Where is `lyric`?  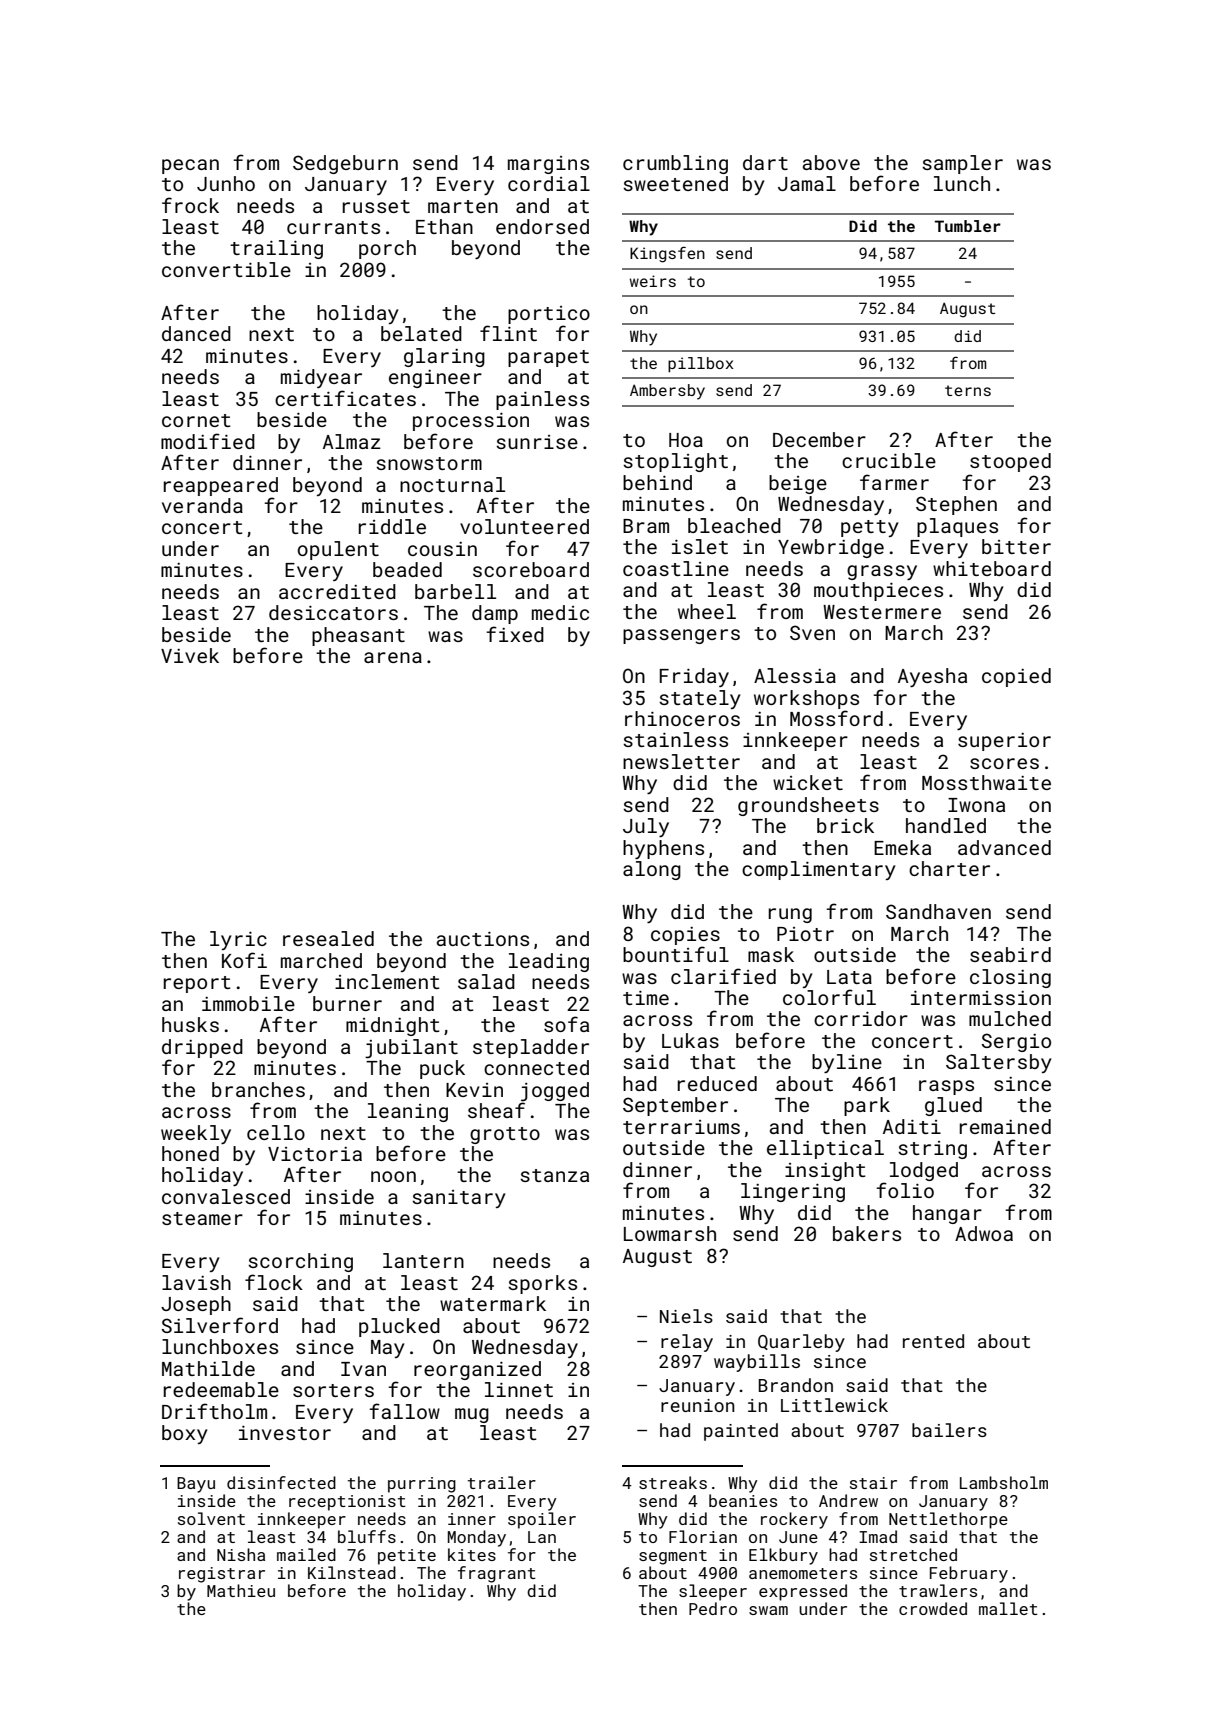 lyric is located at coordinates (238, 940).
